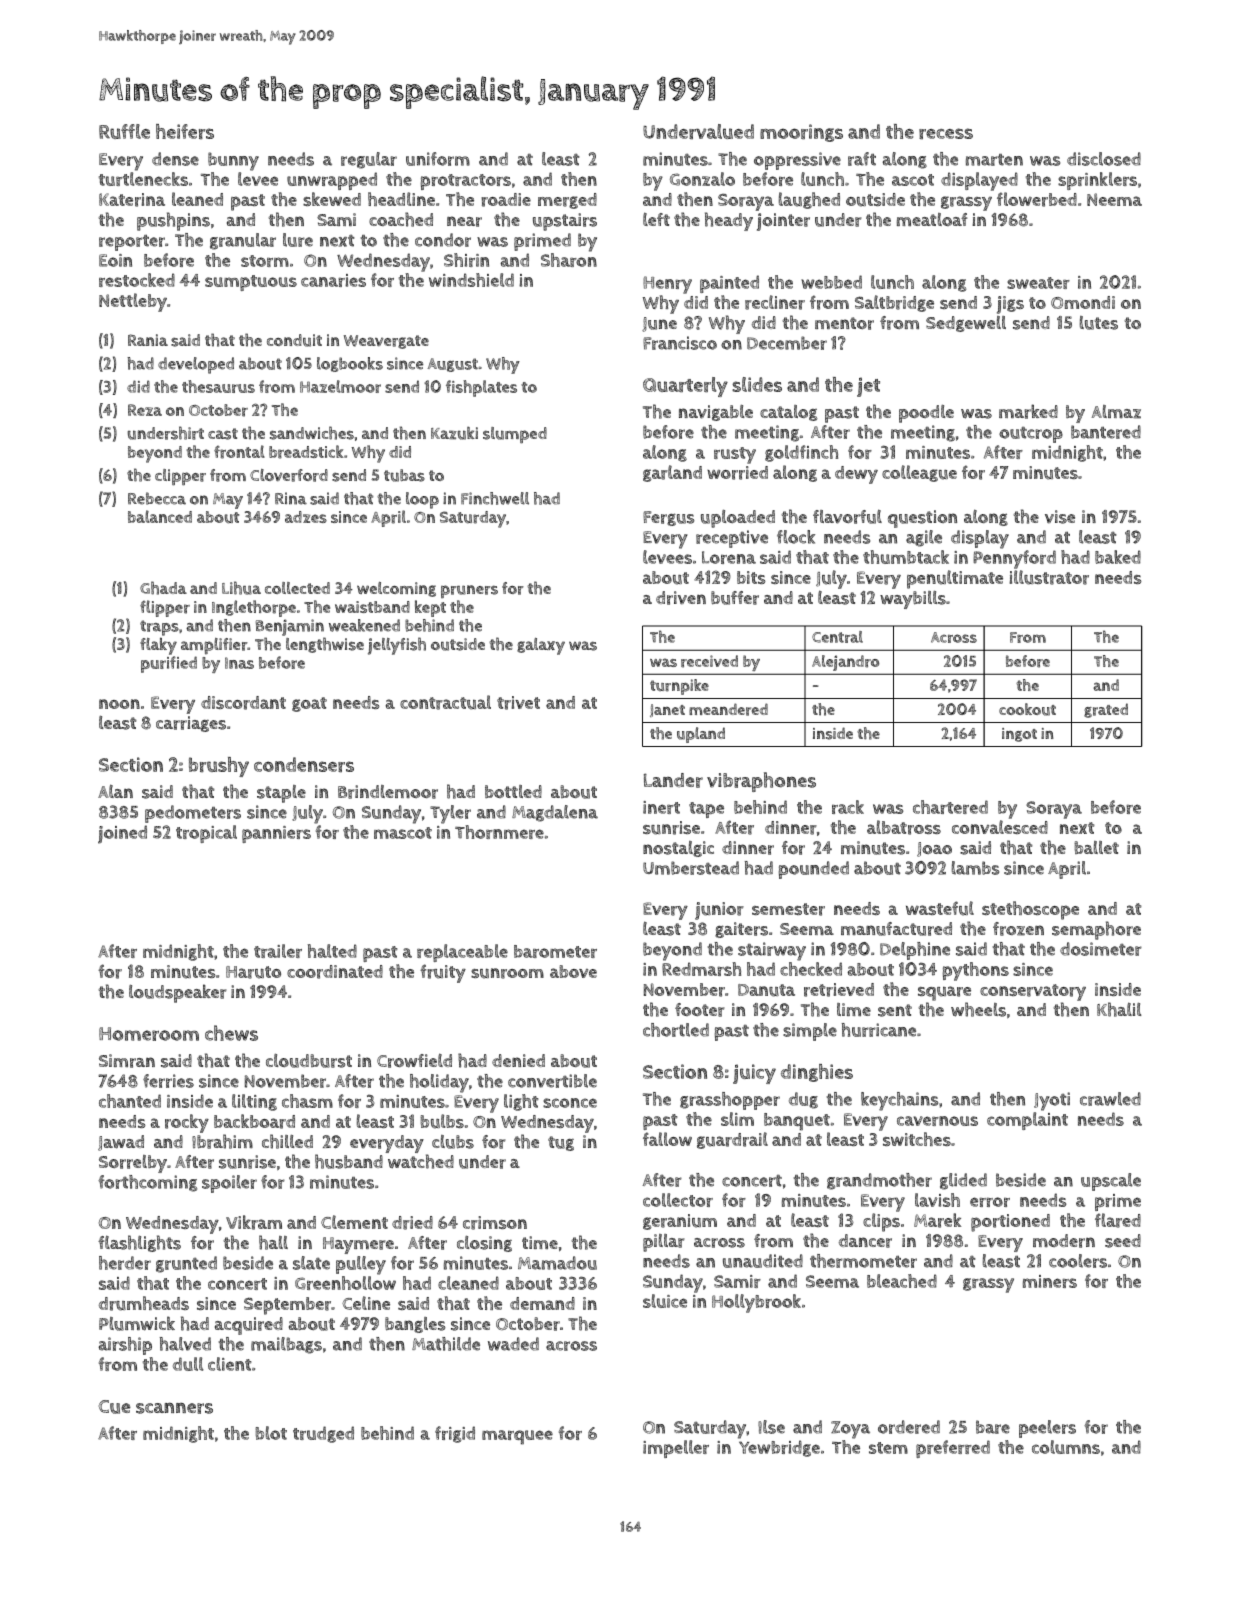 Image resolution: width=1240 pixels, height=1605 pixels. What do you see at coordinates (702, 179) in the document?
I see `Gonzalo` at bounding box center [702, 179].
